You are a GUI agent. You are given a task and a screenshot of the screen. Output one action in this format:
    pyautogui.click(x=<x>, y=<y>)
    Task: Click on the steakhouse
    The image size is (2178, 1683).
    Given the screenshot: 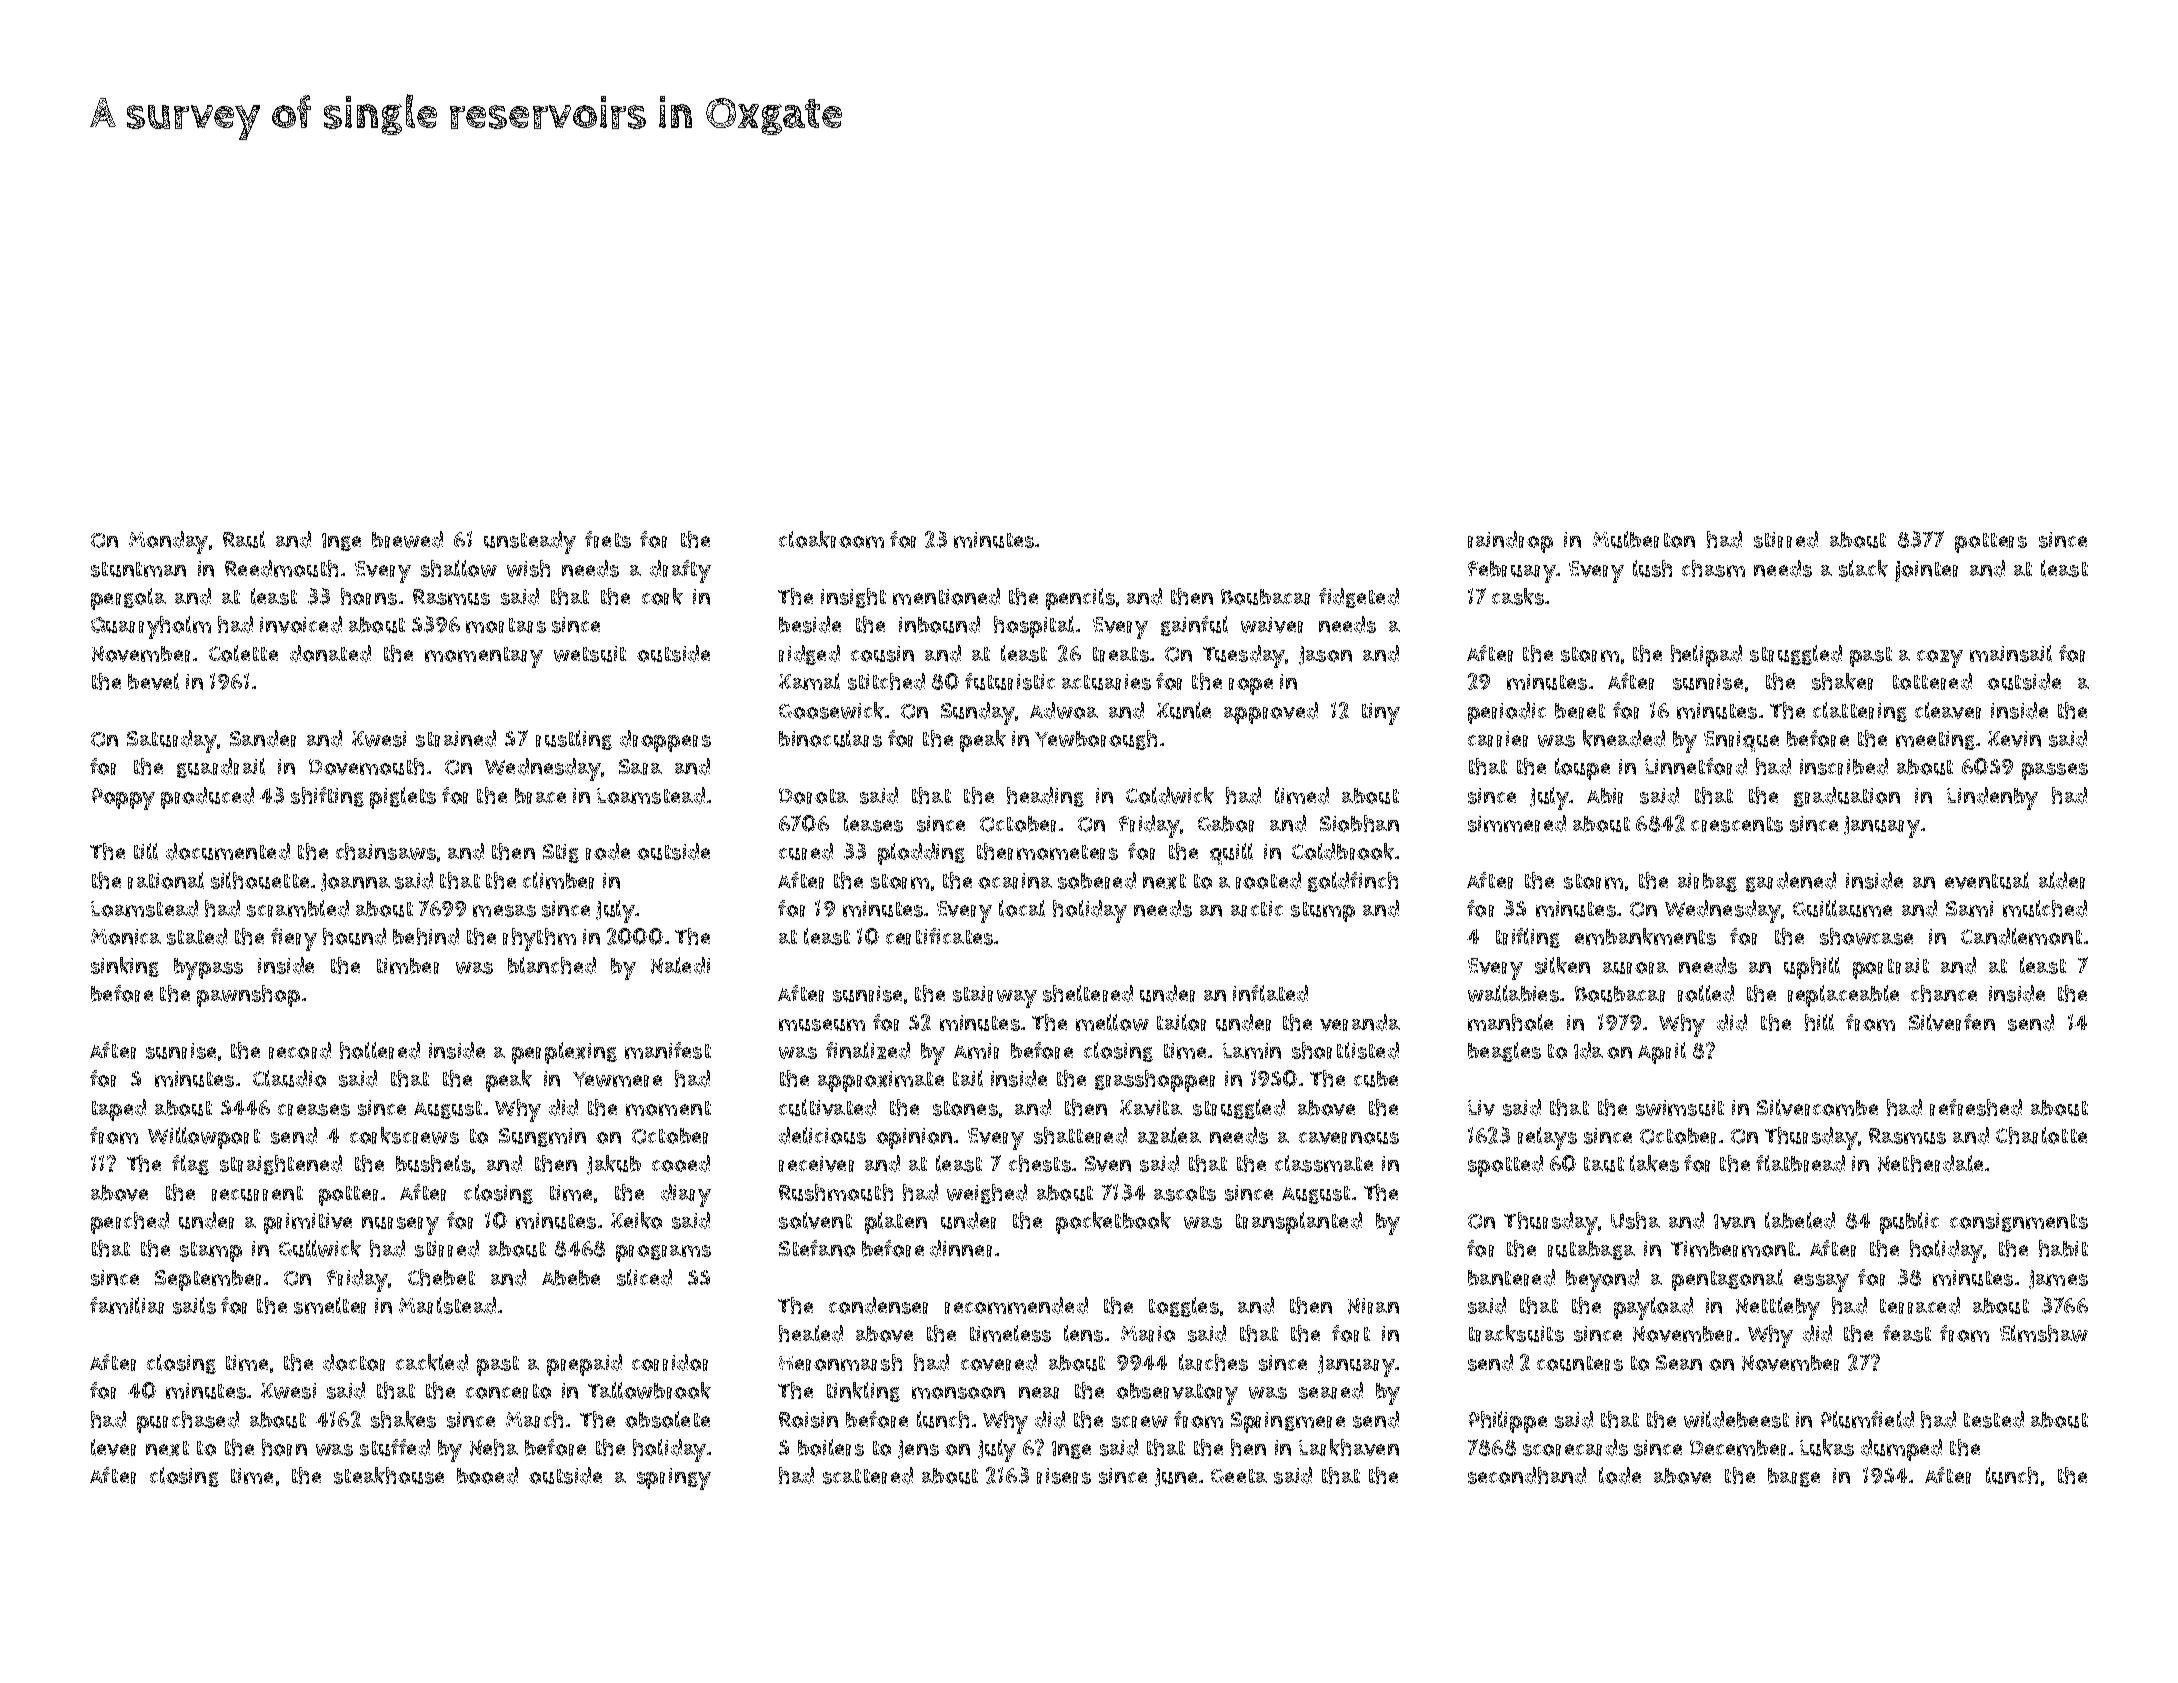 What is the action you would take?
    pyautogui.click(x=389, y=1475)
